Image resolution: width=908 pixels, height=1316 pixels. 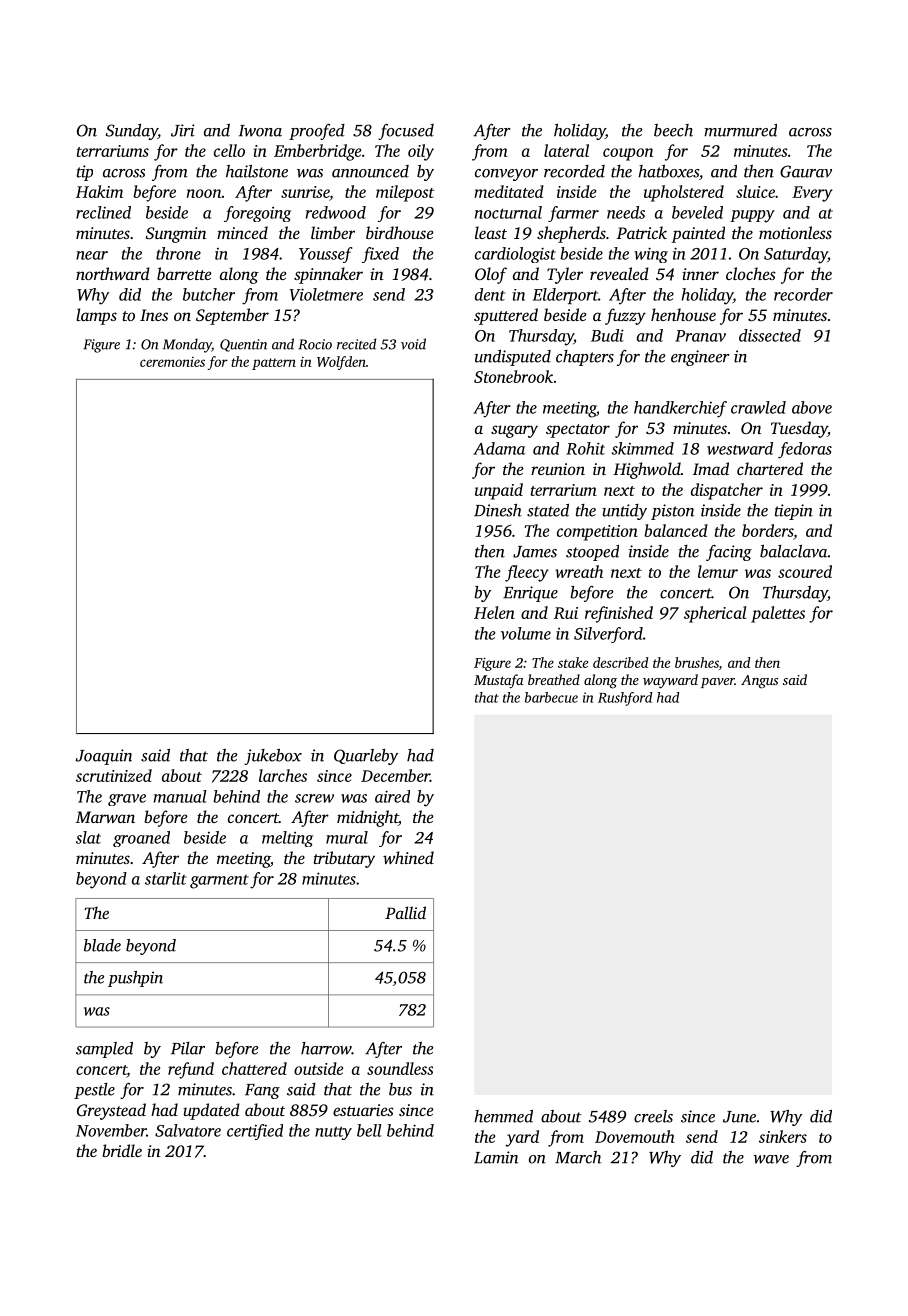 What do you see at coordinates (135, 979) in the page?
I see `pushpin` at bounding box center [135, 979].
